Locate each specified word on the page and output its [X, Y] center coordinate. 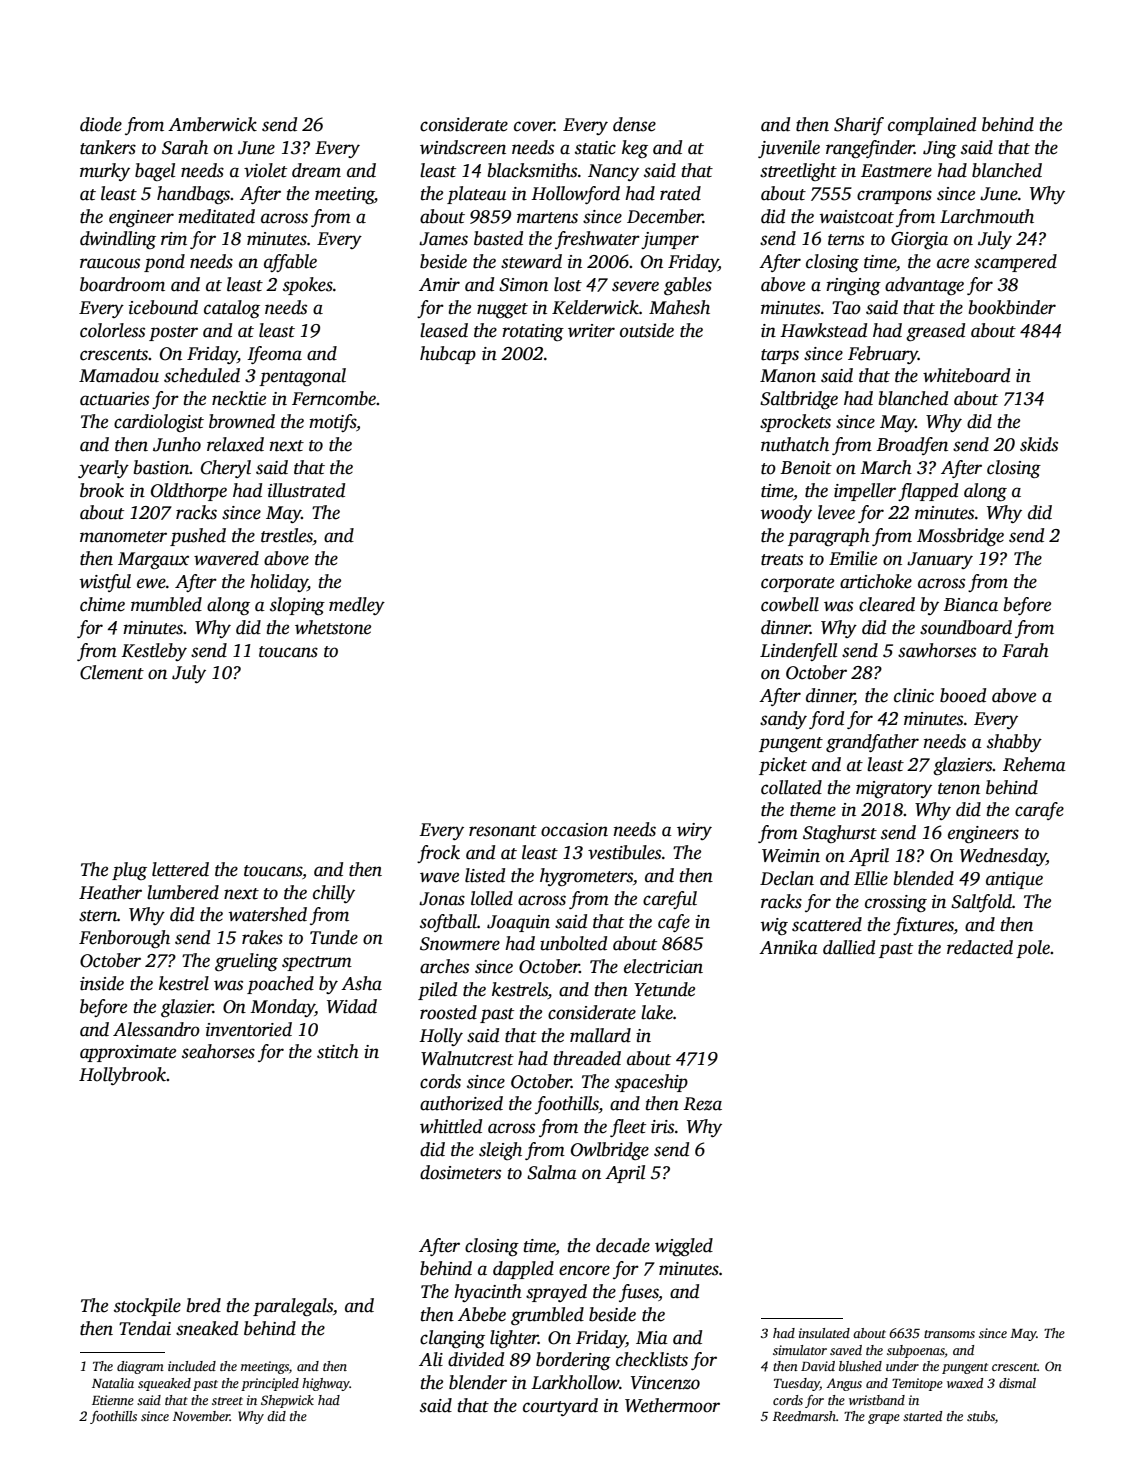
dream [316, 170]
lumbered [183, 892]
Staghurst [840, 834]
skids [1039, 444]
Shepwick [287, 1401]
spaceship [651, 1083]
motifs [332, 423]
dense [634, 124]
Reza [702, 1104]
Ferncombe [334, 398]
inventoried [249, 1029]
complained [932, 126]
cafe [674, 923]
